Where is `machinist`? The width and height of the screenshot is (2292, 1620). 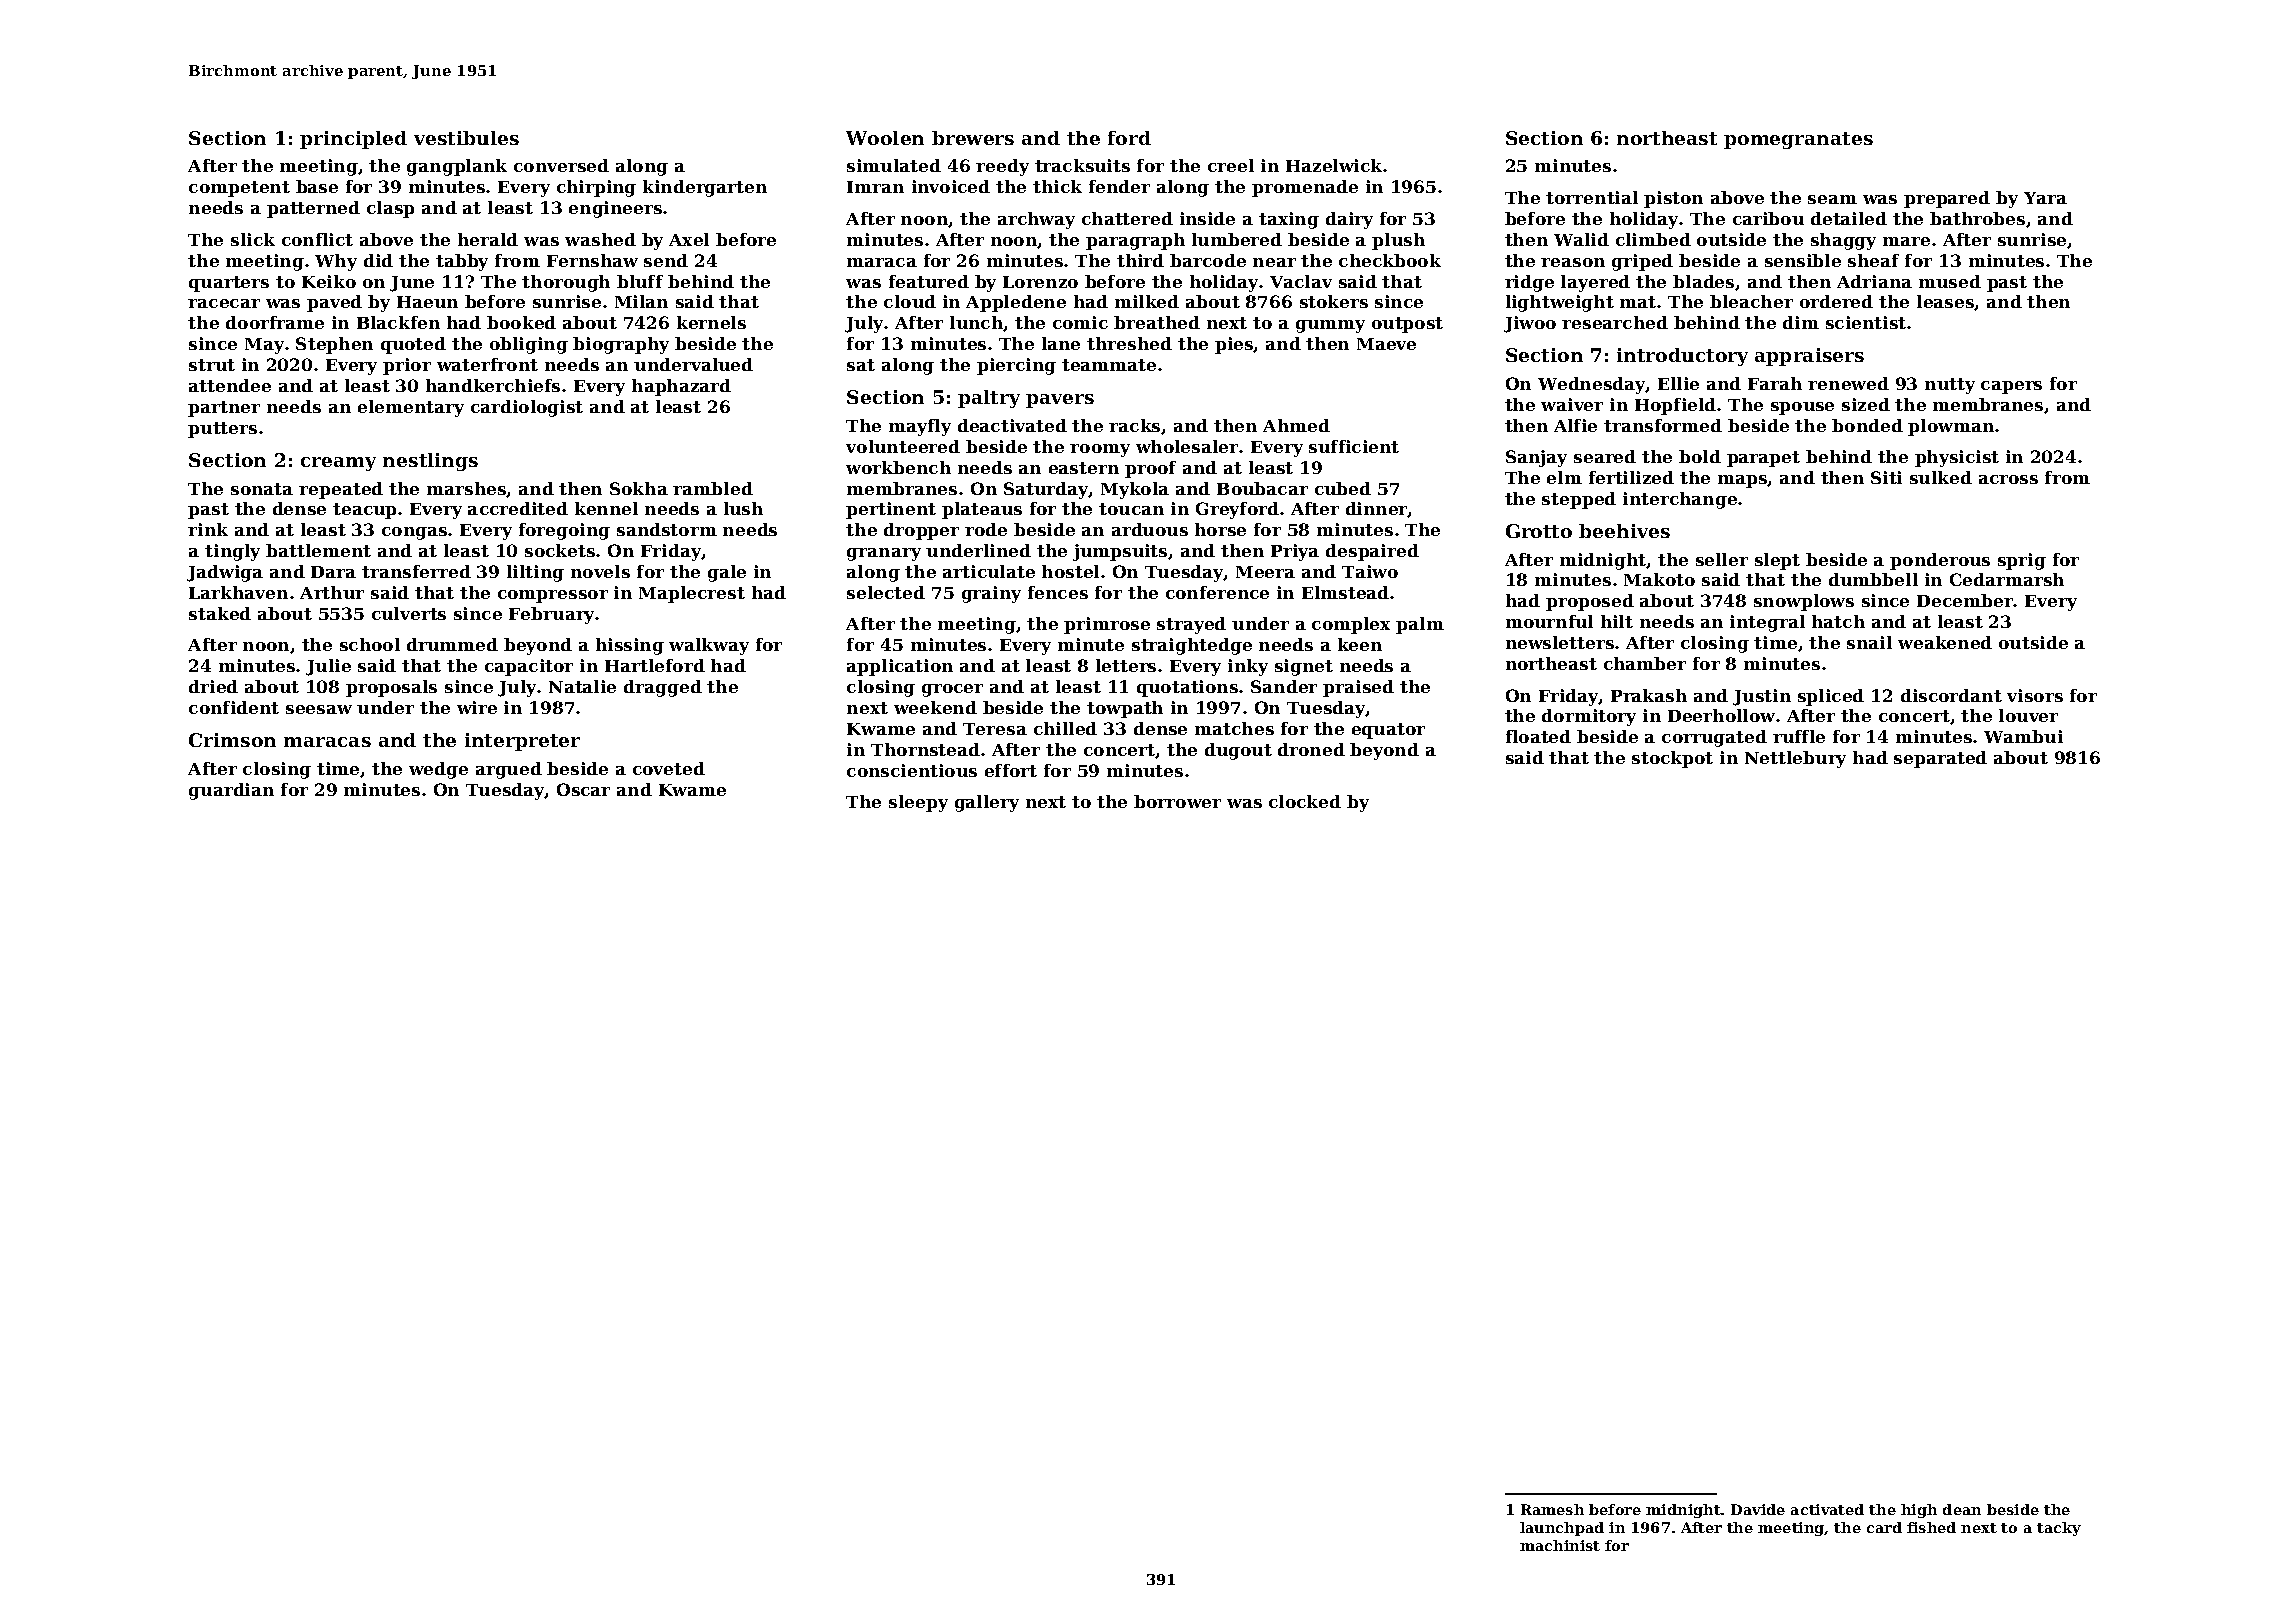 machinist is located at coordinates (1560, 1545).
